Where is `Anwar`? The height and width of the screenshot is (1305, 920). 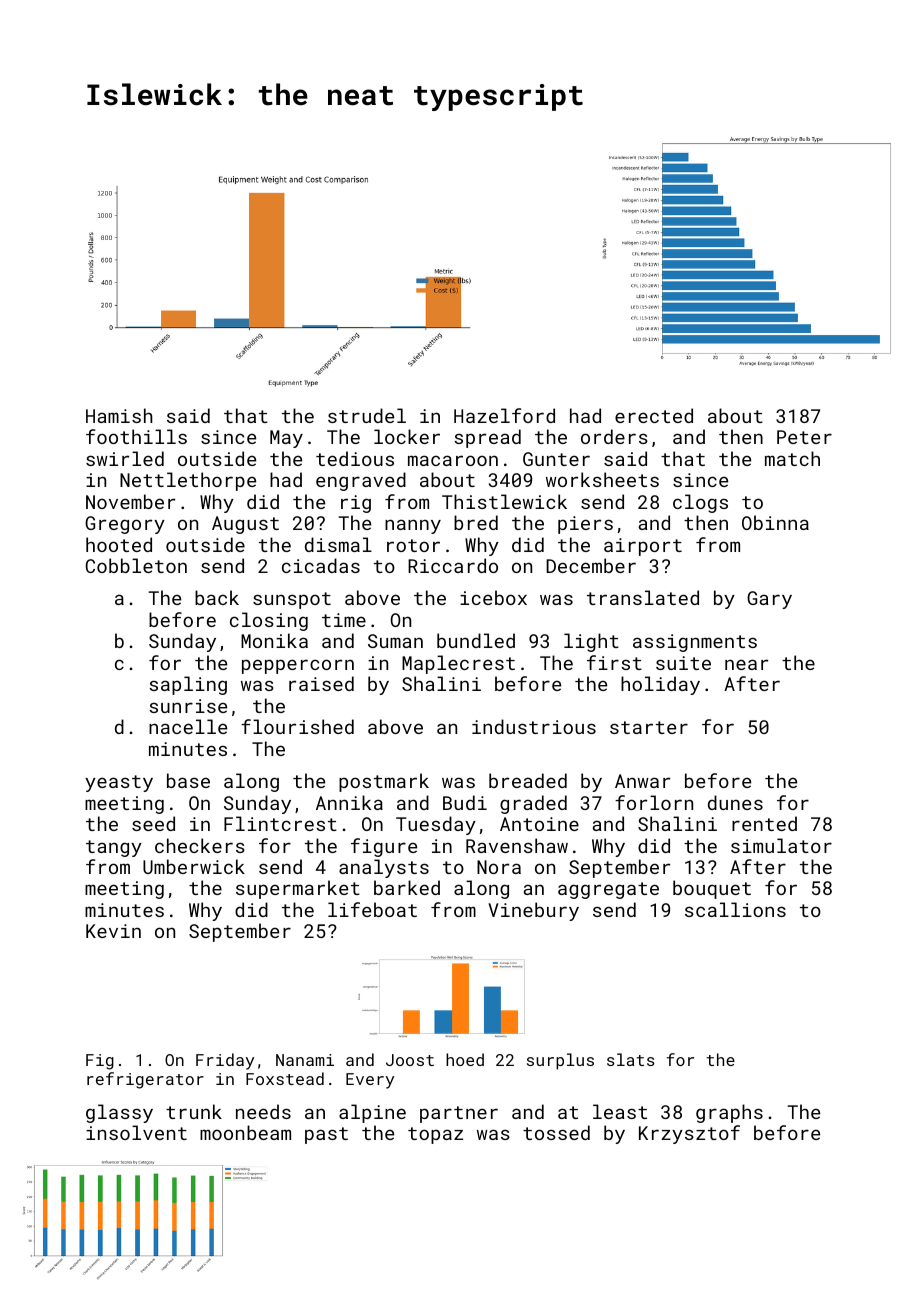
Anwar is located at coordinates (642, 781).
